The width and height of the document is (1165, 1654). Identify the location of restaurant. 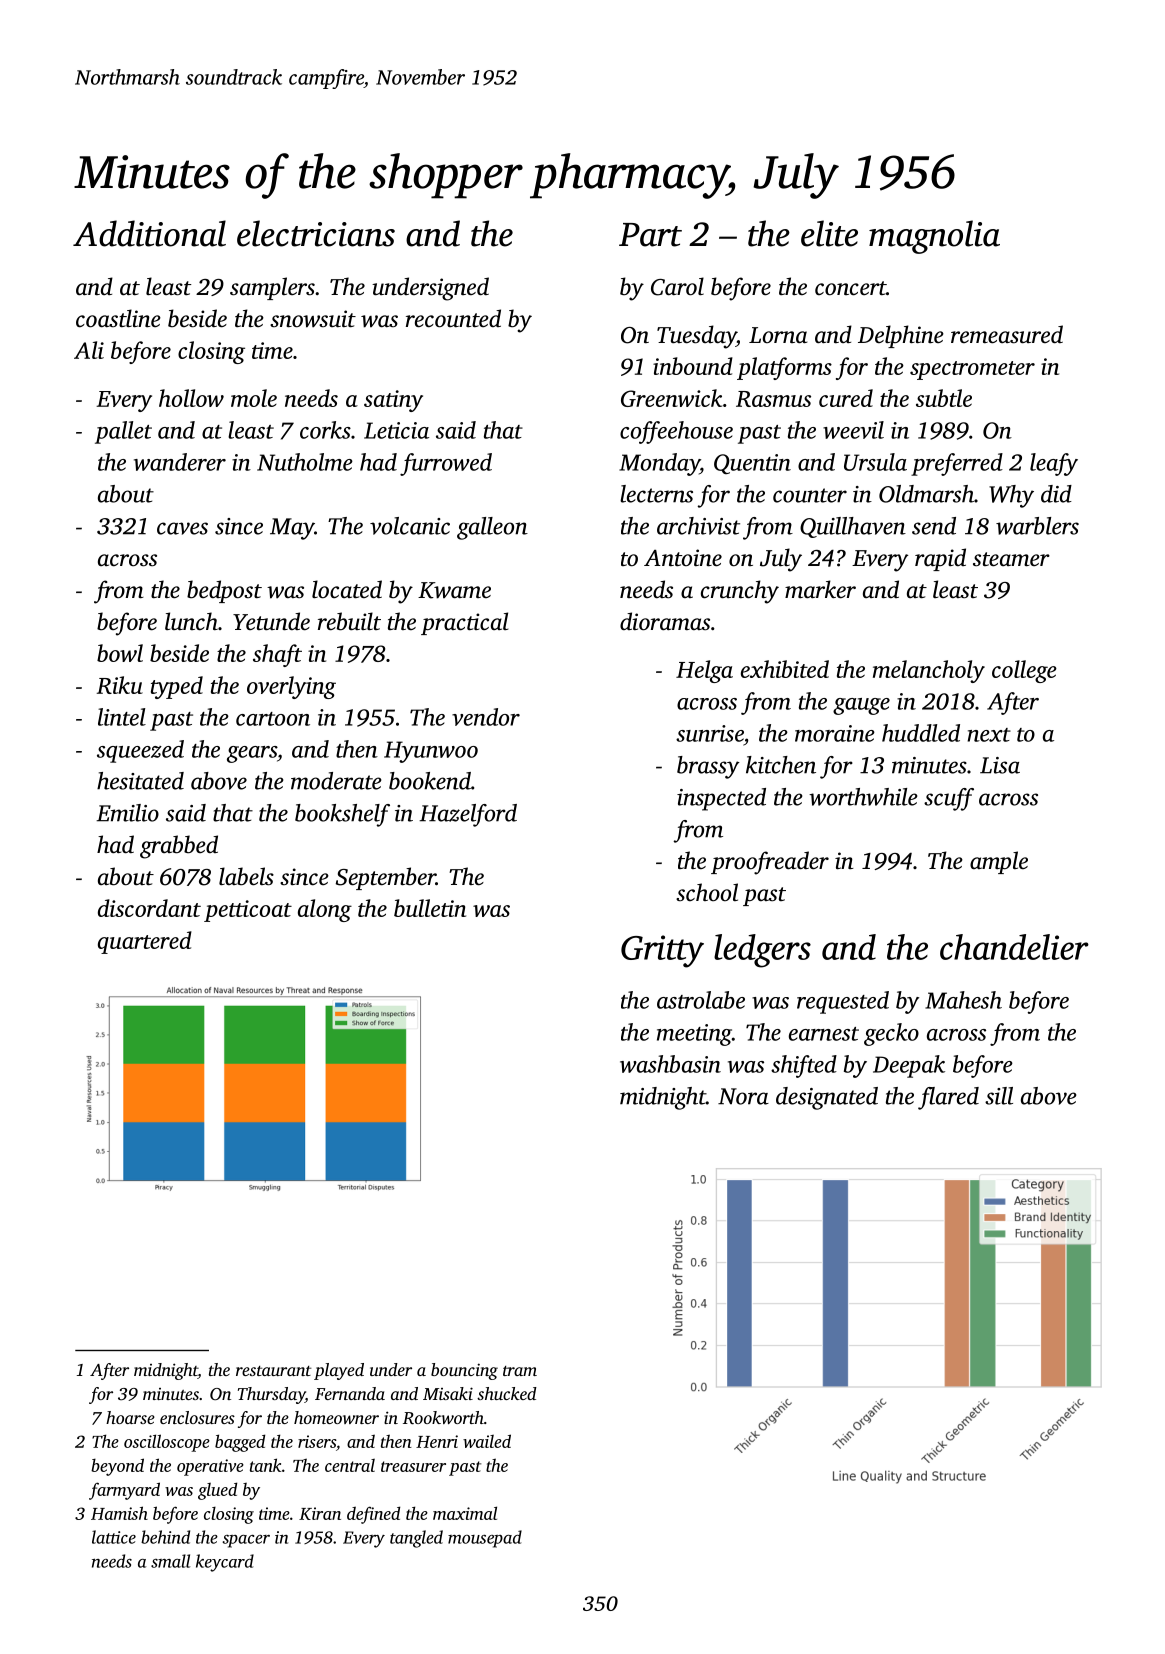
(273, 1371).
